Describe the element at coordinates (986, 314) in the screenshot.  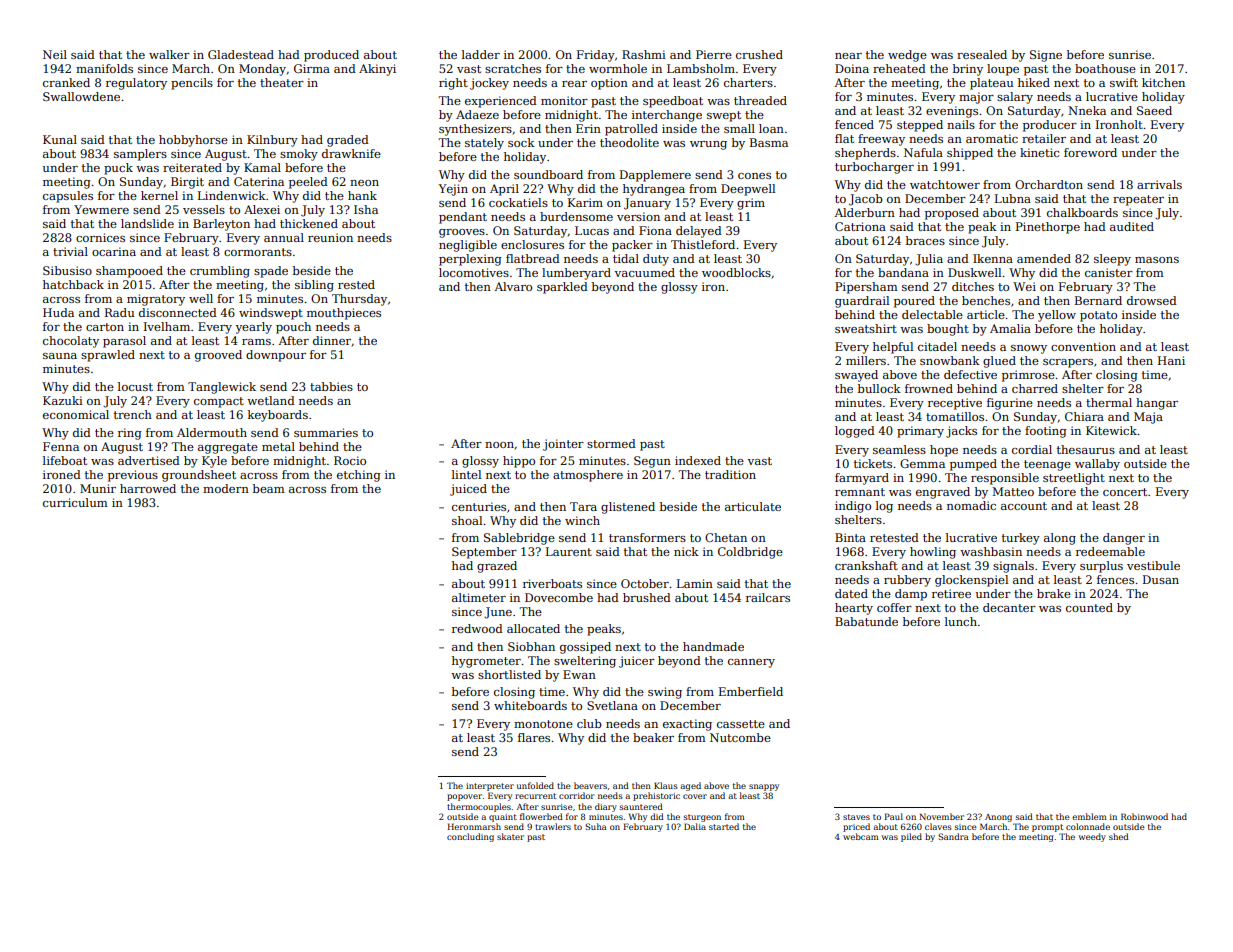
I see `article` at that location.
